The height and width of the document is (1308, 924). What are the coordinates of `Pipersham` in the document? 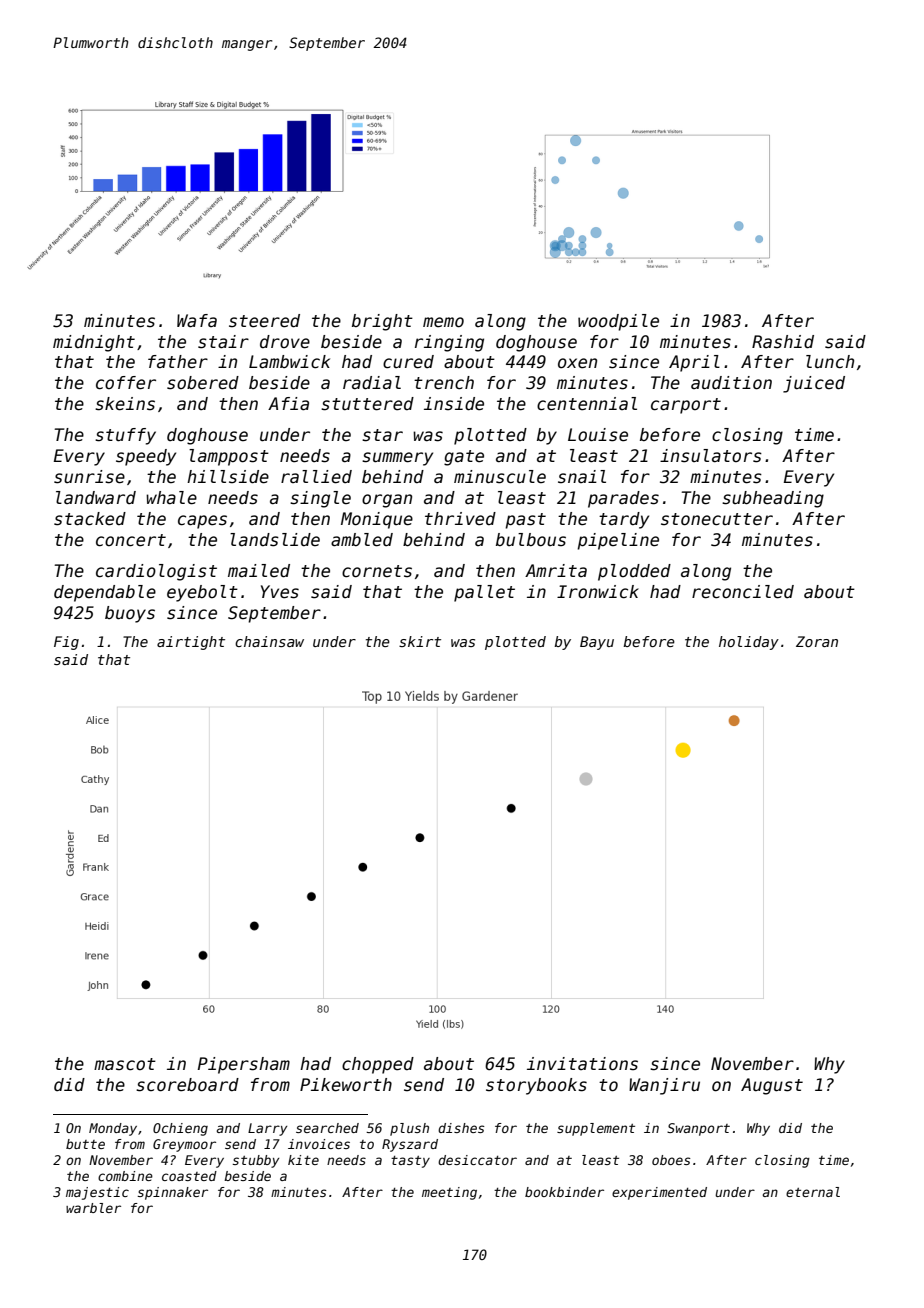 It's located at (244, 1065).
